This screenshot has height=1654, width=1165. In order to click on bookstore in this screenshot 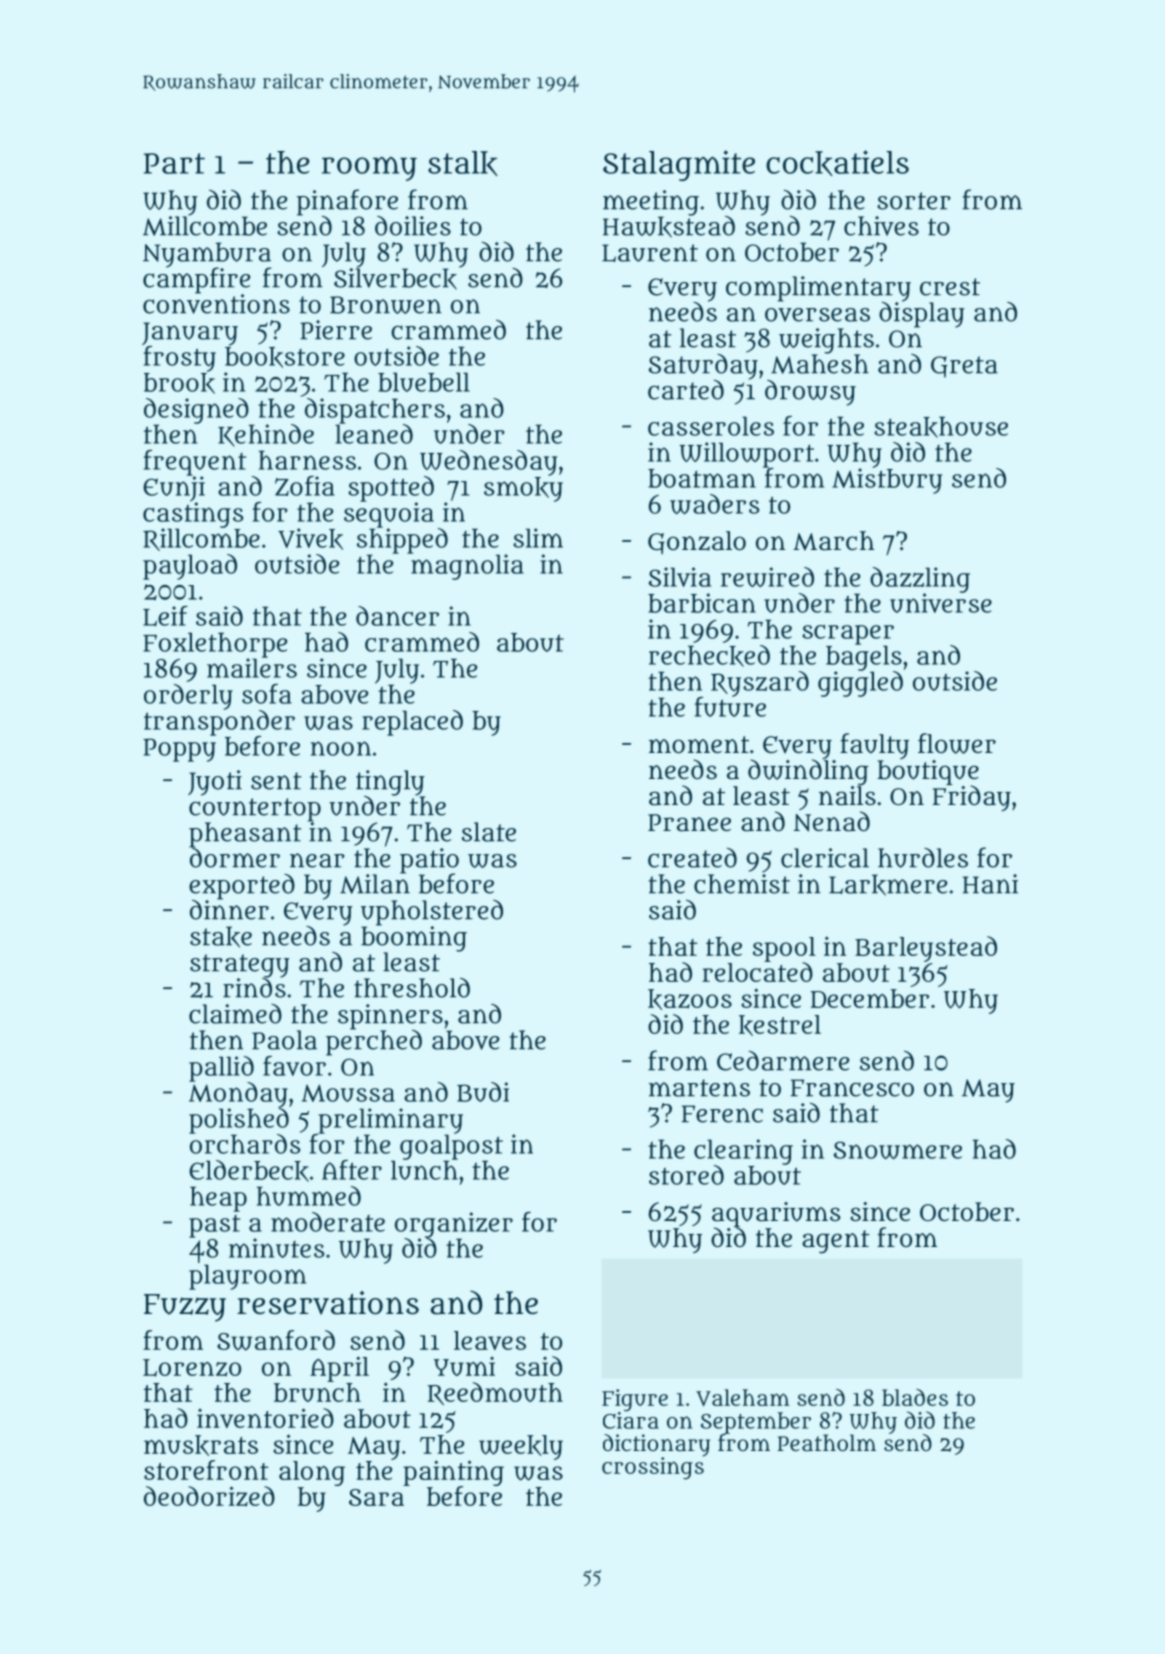, I will do `click(285, 357)`.
